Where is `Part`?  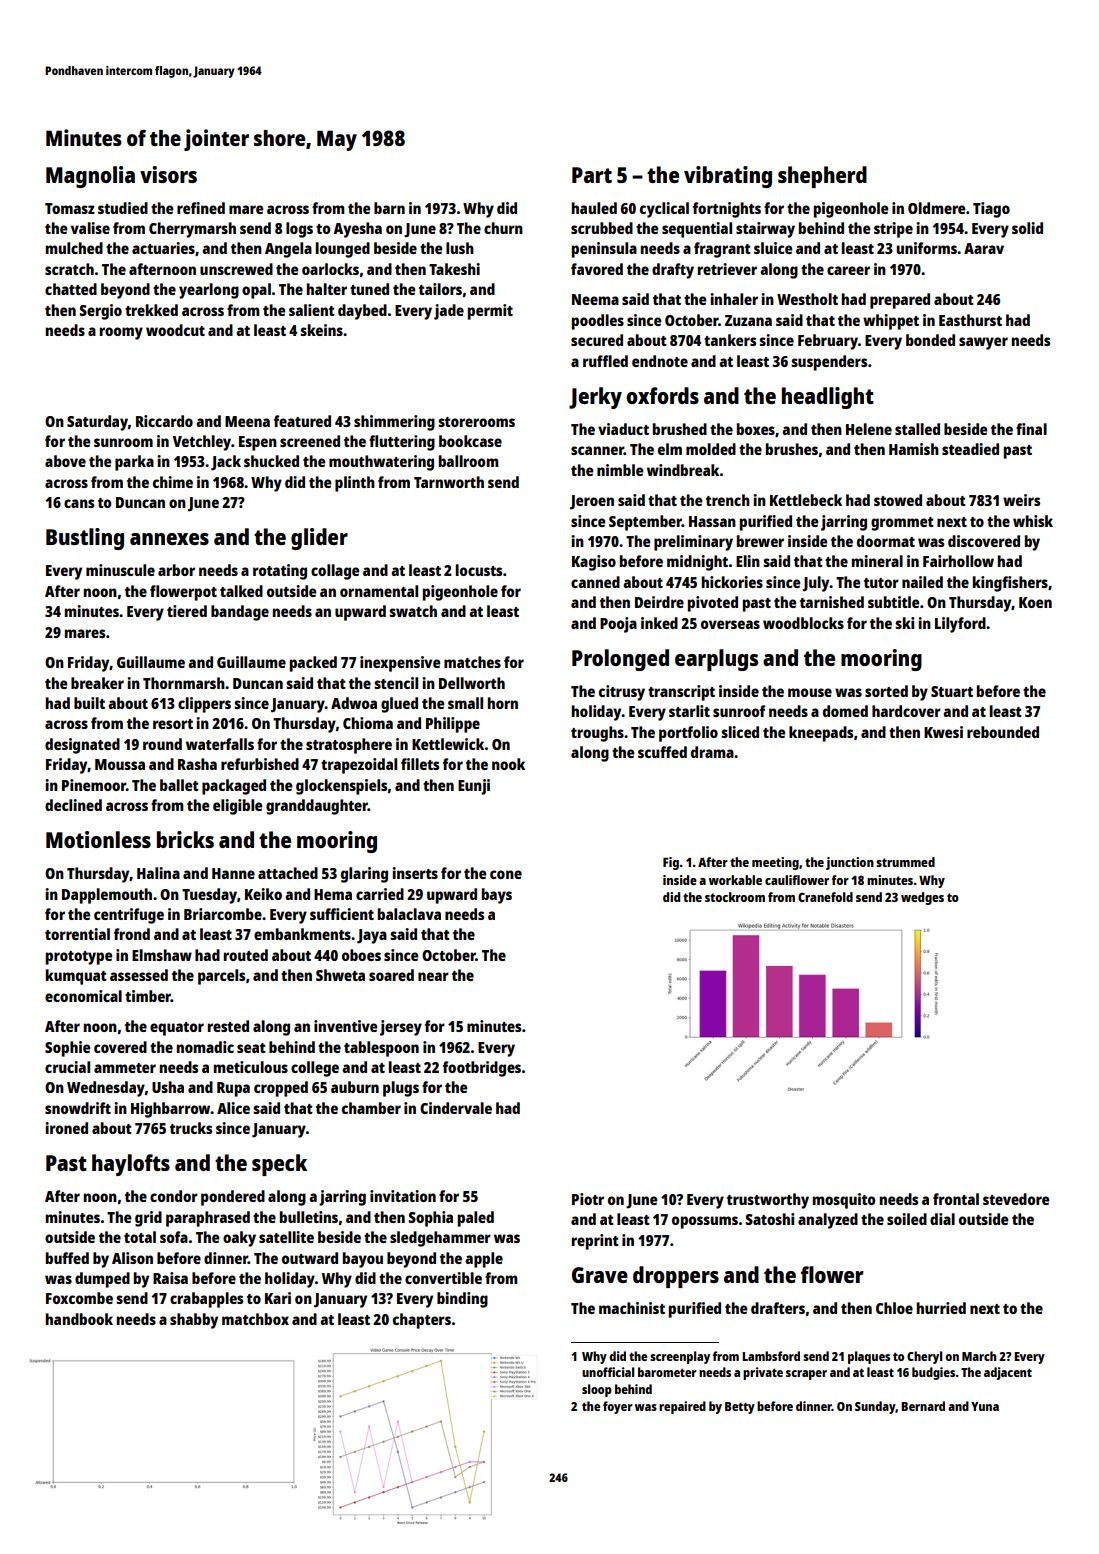
Part is located at coordinates (592, 175).
